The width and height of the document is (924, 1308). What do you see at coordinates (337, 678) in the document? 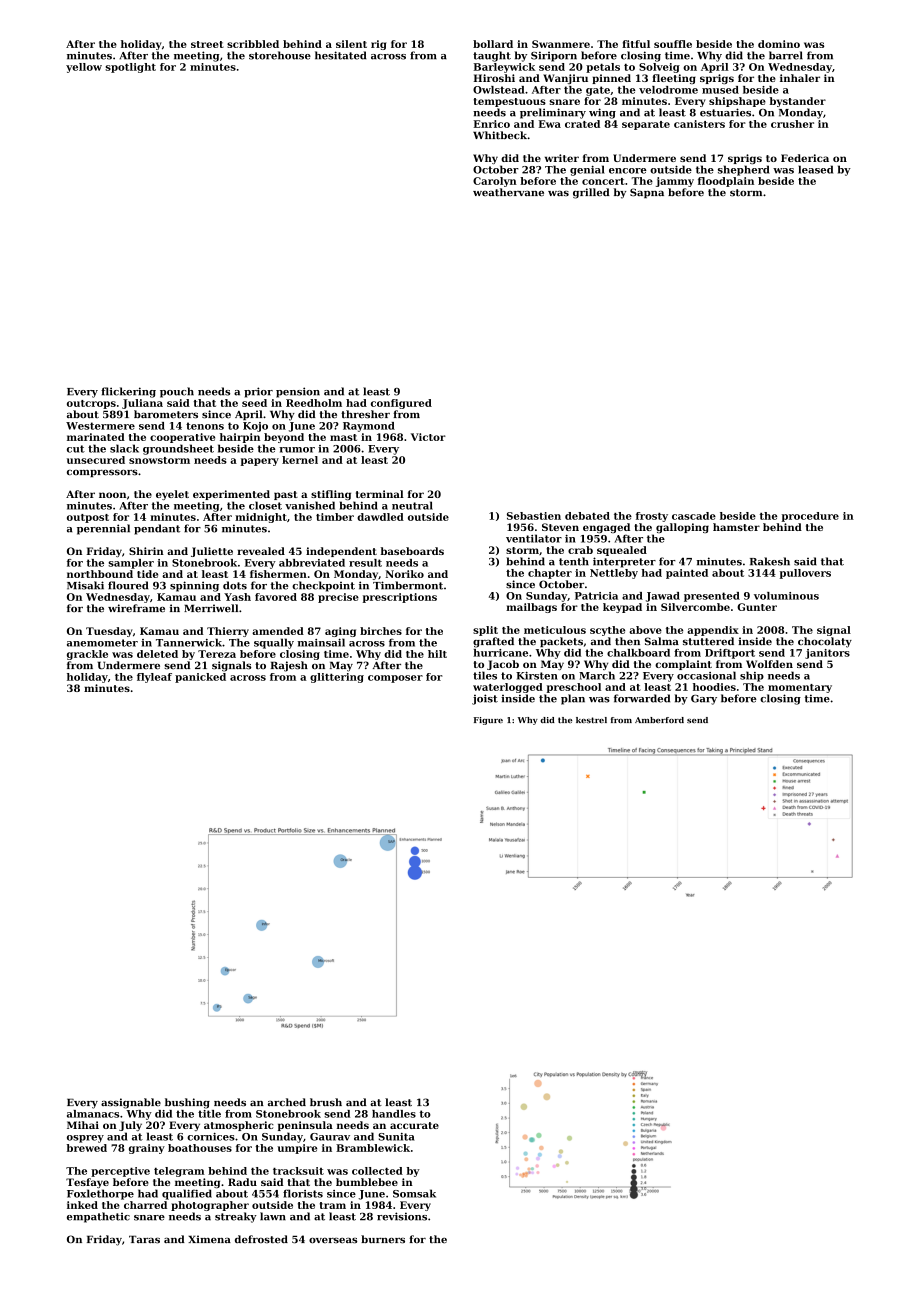
I see `glittering` at bounding box center [337, 678].
